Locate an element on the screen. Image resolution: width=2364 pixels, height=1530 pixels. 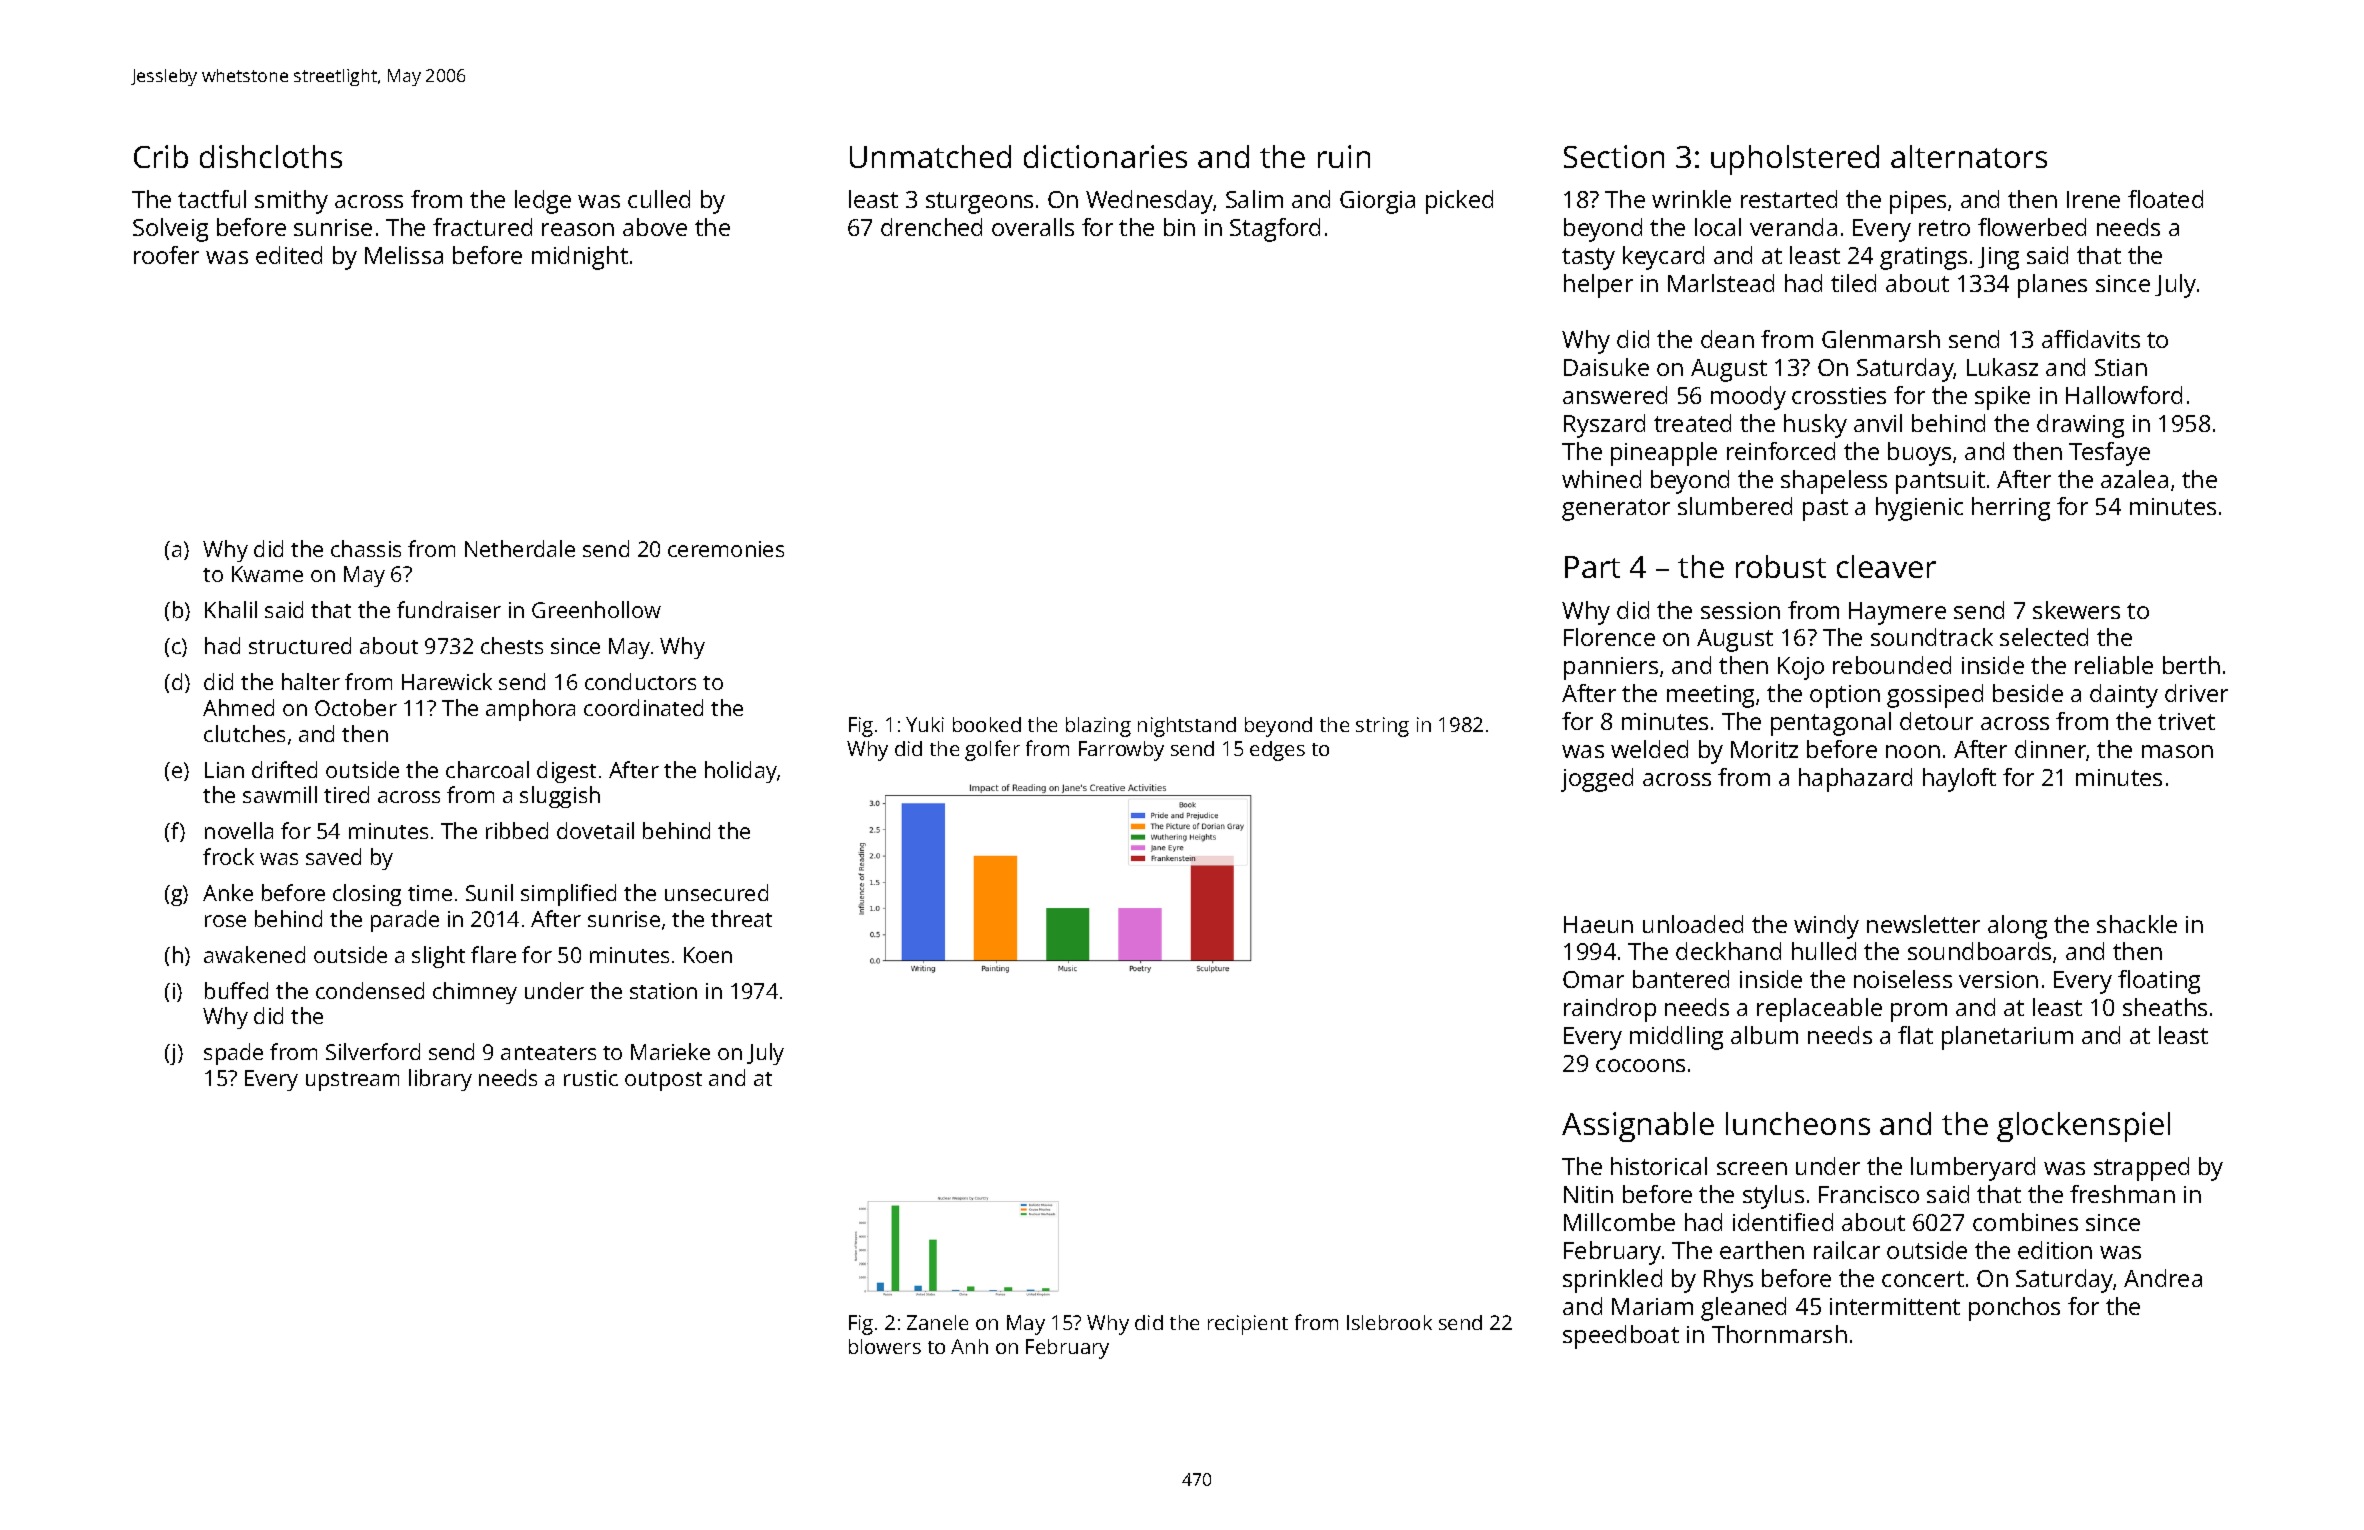
treated is located at coordinates (1692, 423).
